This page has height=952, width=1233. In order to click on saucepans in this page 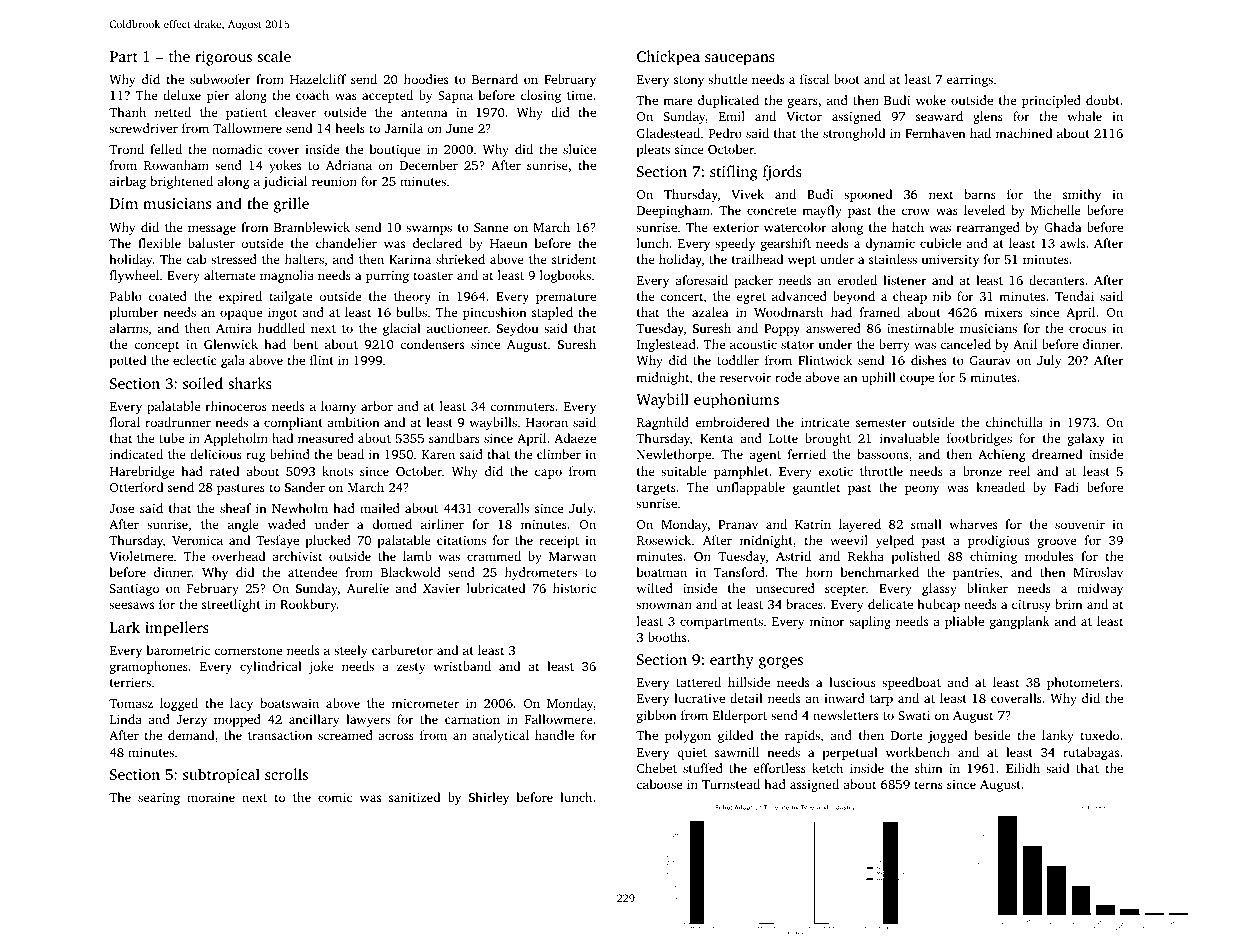, I will do `click(740, 60)`.
